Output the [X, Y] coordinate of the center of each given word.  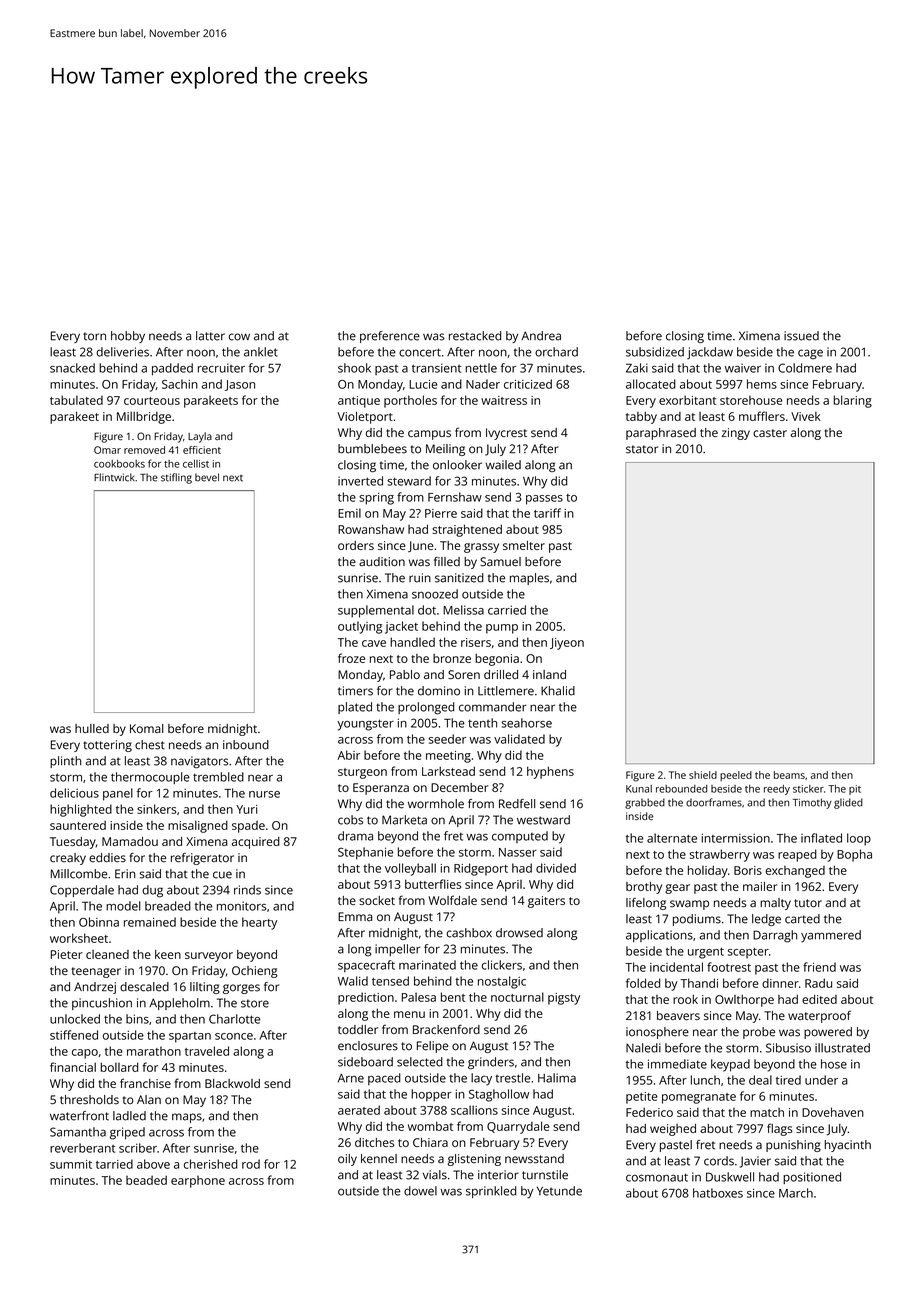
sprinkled [491, 1192]
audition [382, 562]
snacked [72, 368]
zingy [736, 434]
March [796, 1193]
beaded [146, 1180]
